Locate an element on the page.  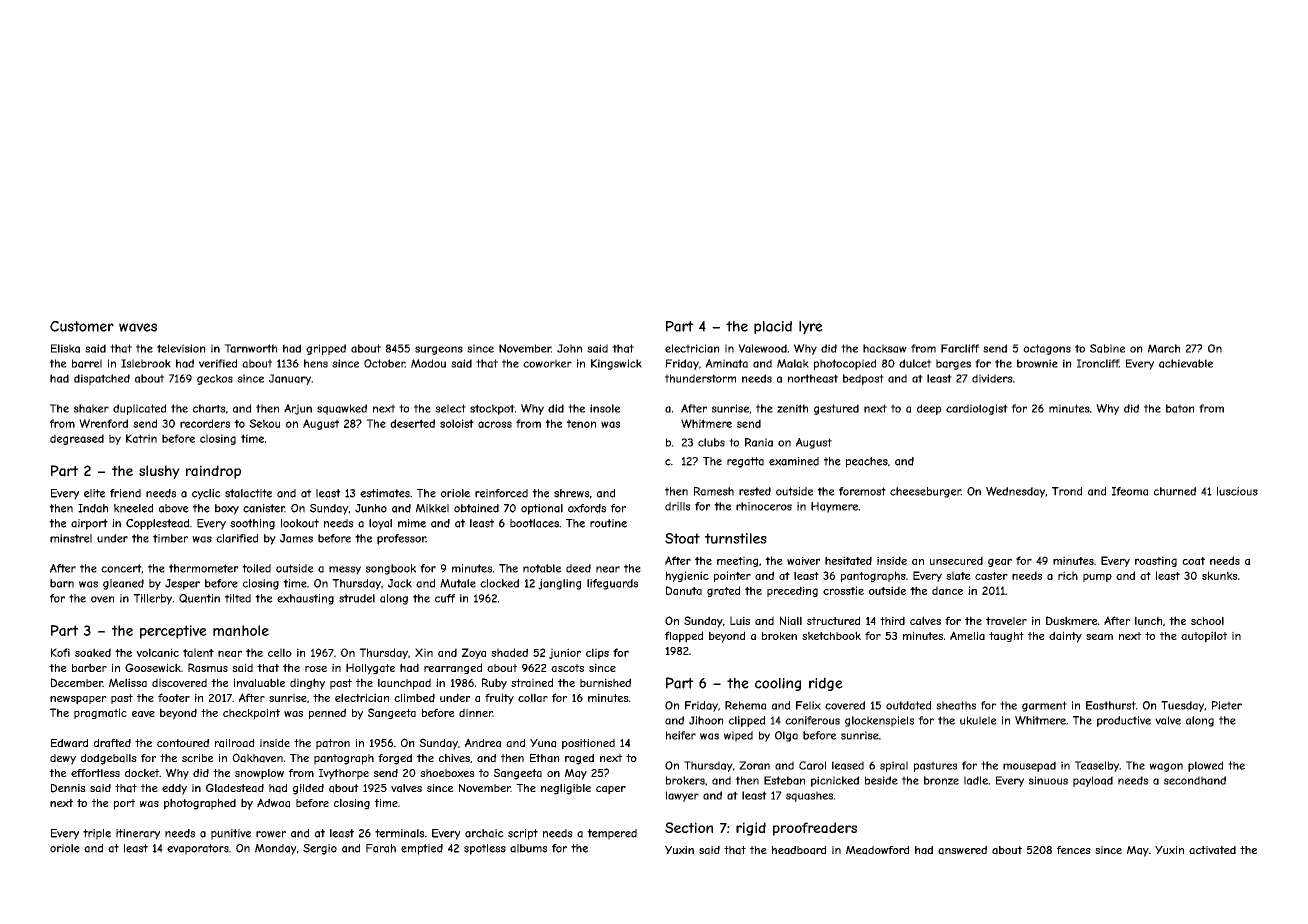
lyre is located at coordinates (811, 328).
